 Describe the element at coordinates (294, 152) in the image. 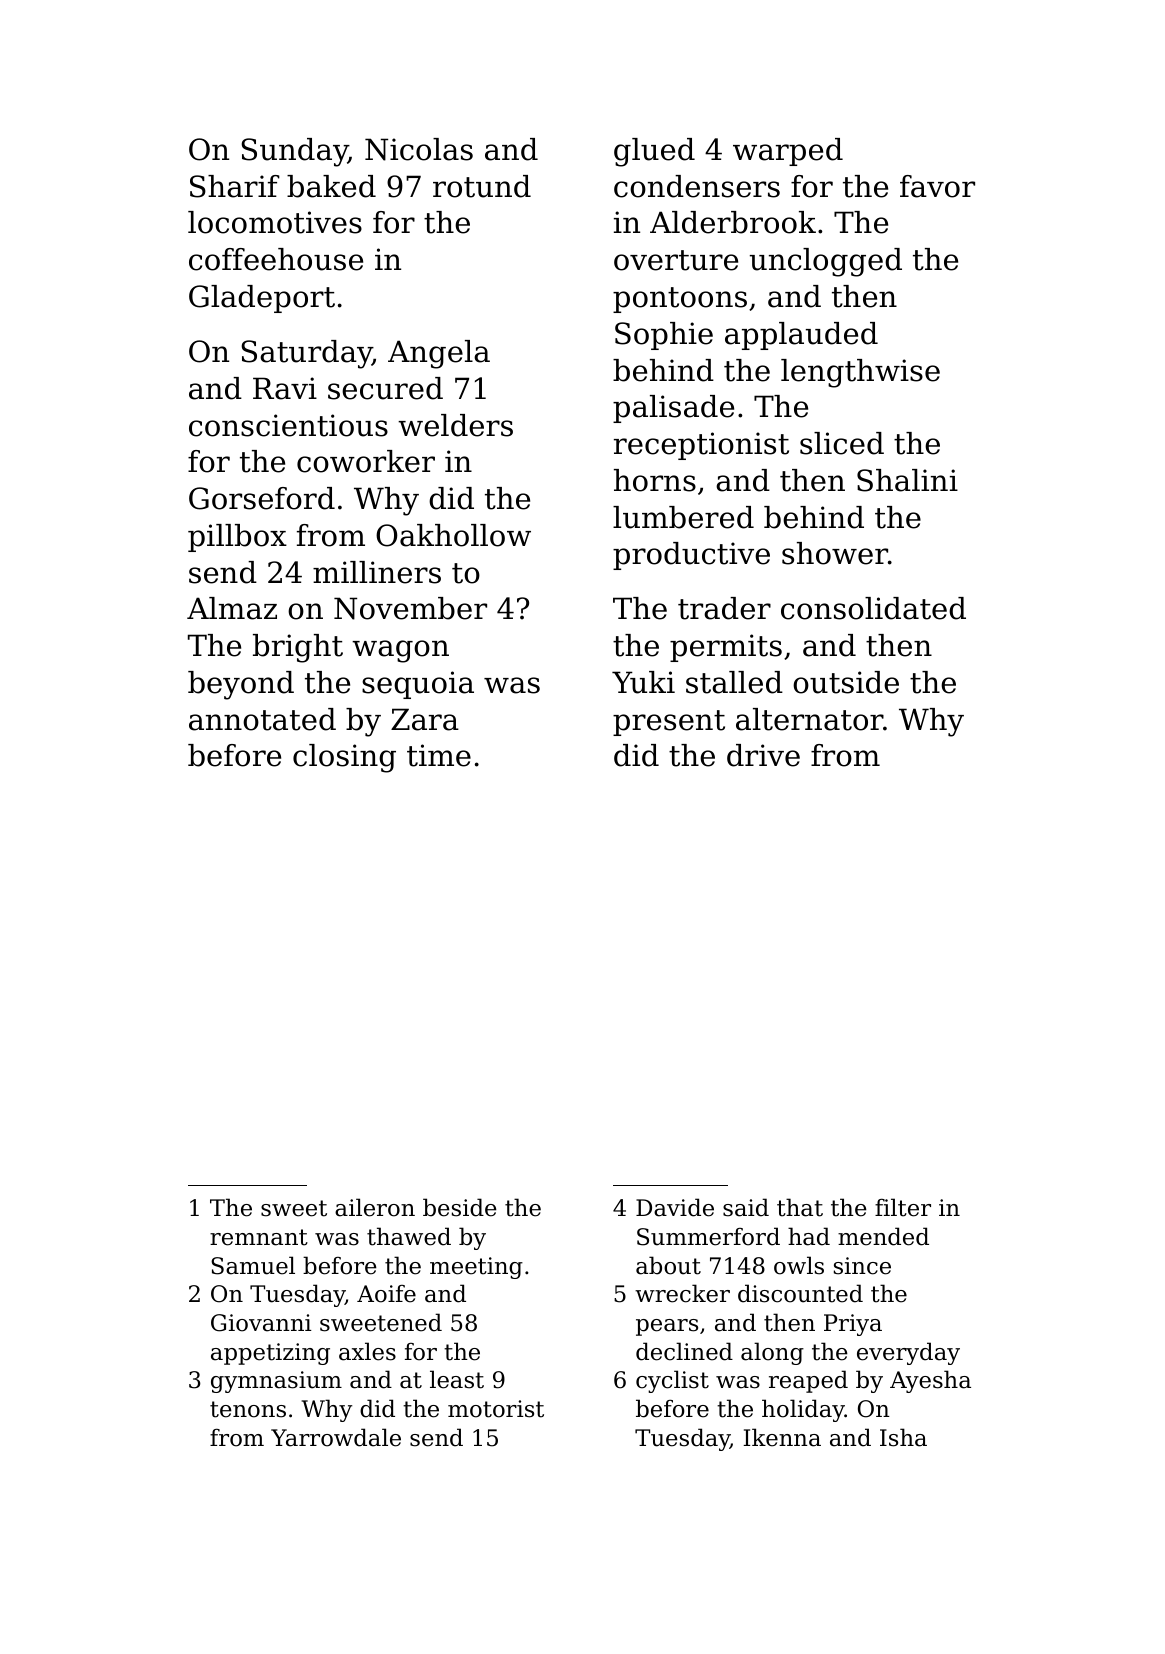

I see `Sunday` at that location.
